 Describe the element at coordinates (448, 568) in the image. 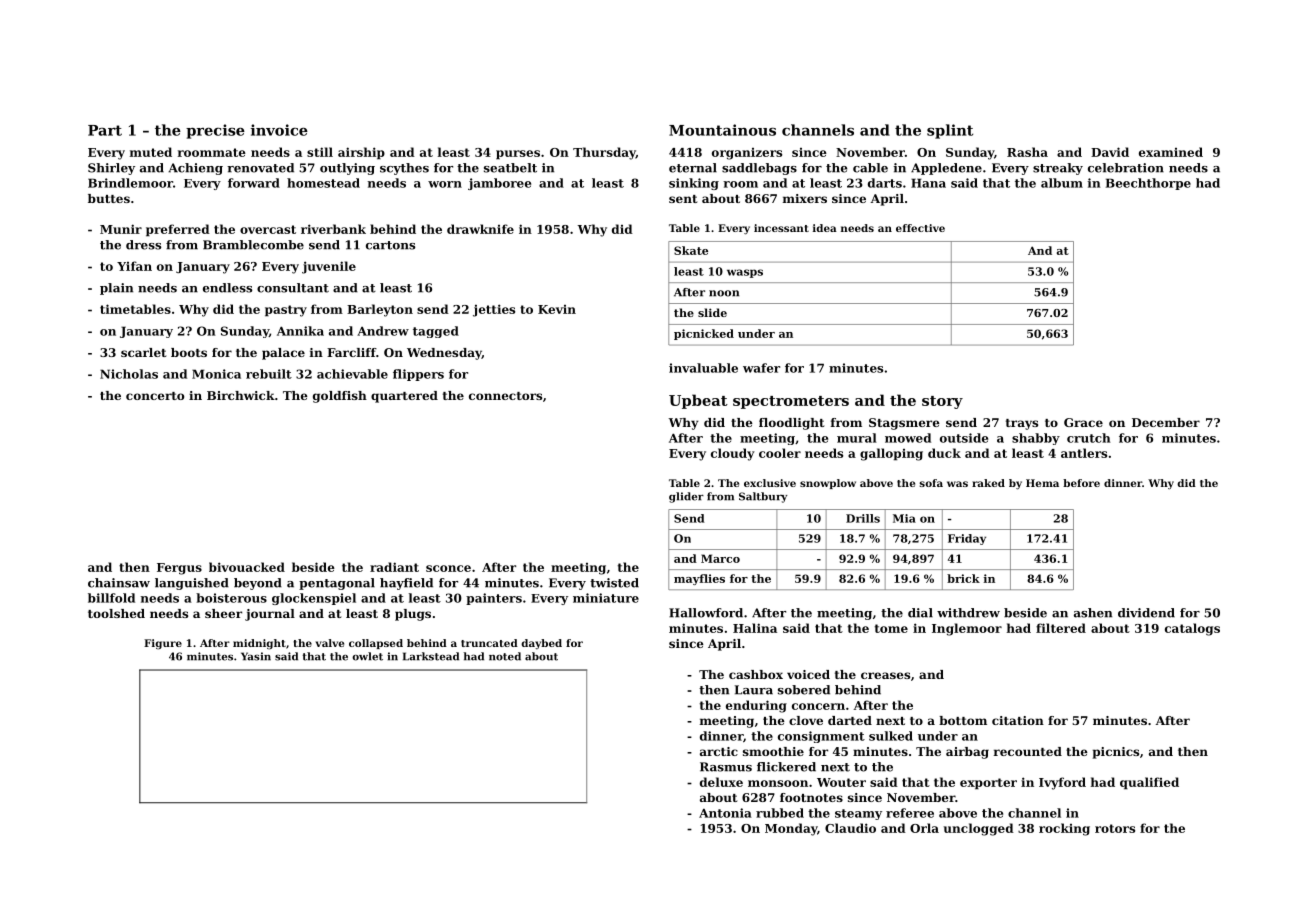

I see `sconce` at that location.
